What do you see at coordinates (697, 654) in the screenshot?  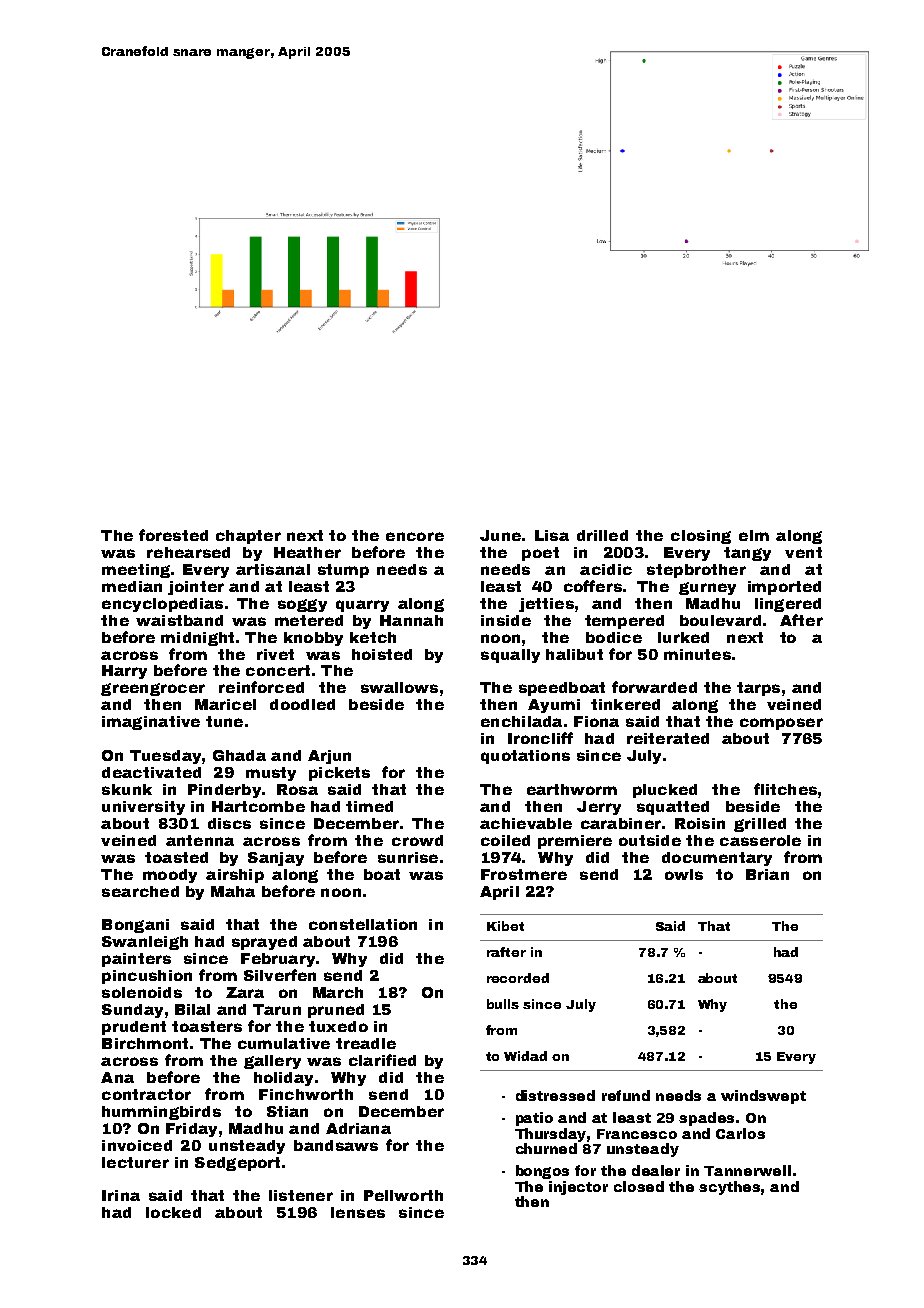 I see `minutes` at bounding box center [697, 654].
